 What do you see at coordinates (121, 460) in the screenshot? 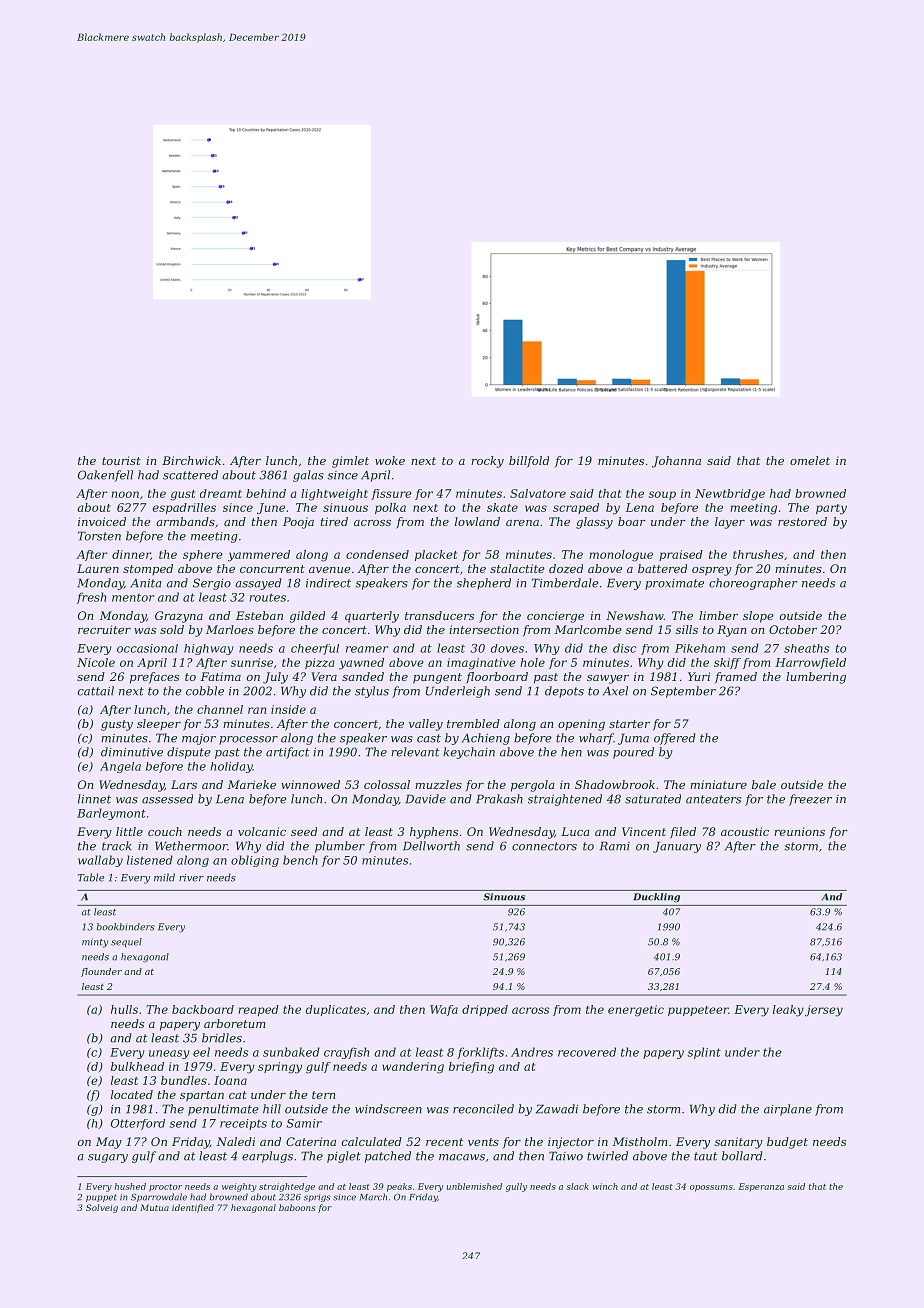
I see `tourist` at bounding box center [121, 460].
